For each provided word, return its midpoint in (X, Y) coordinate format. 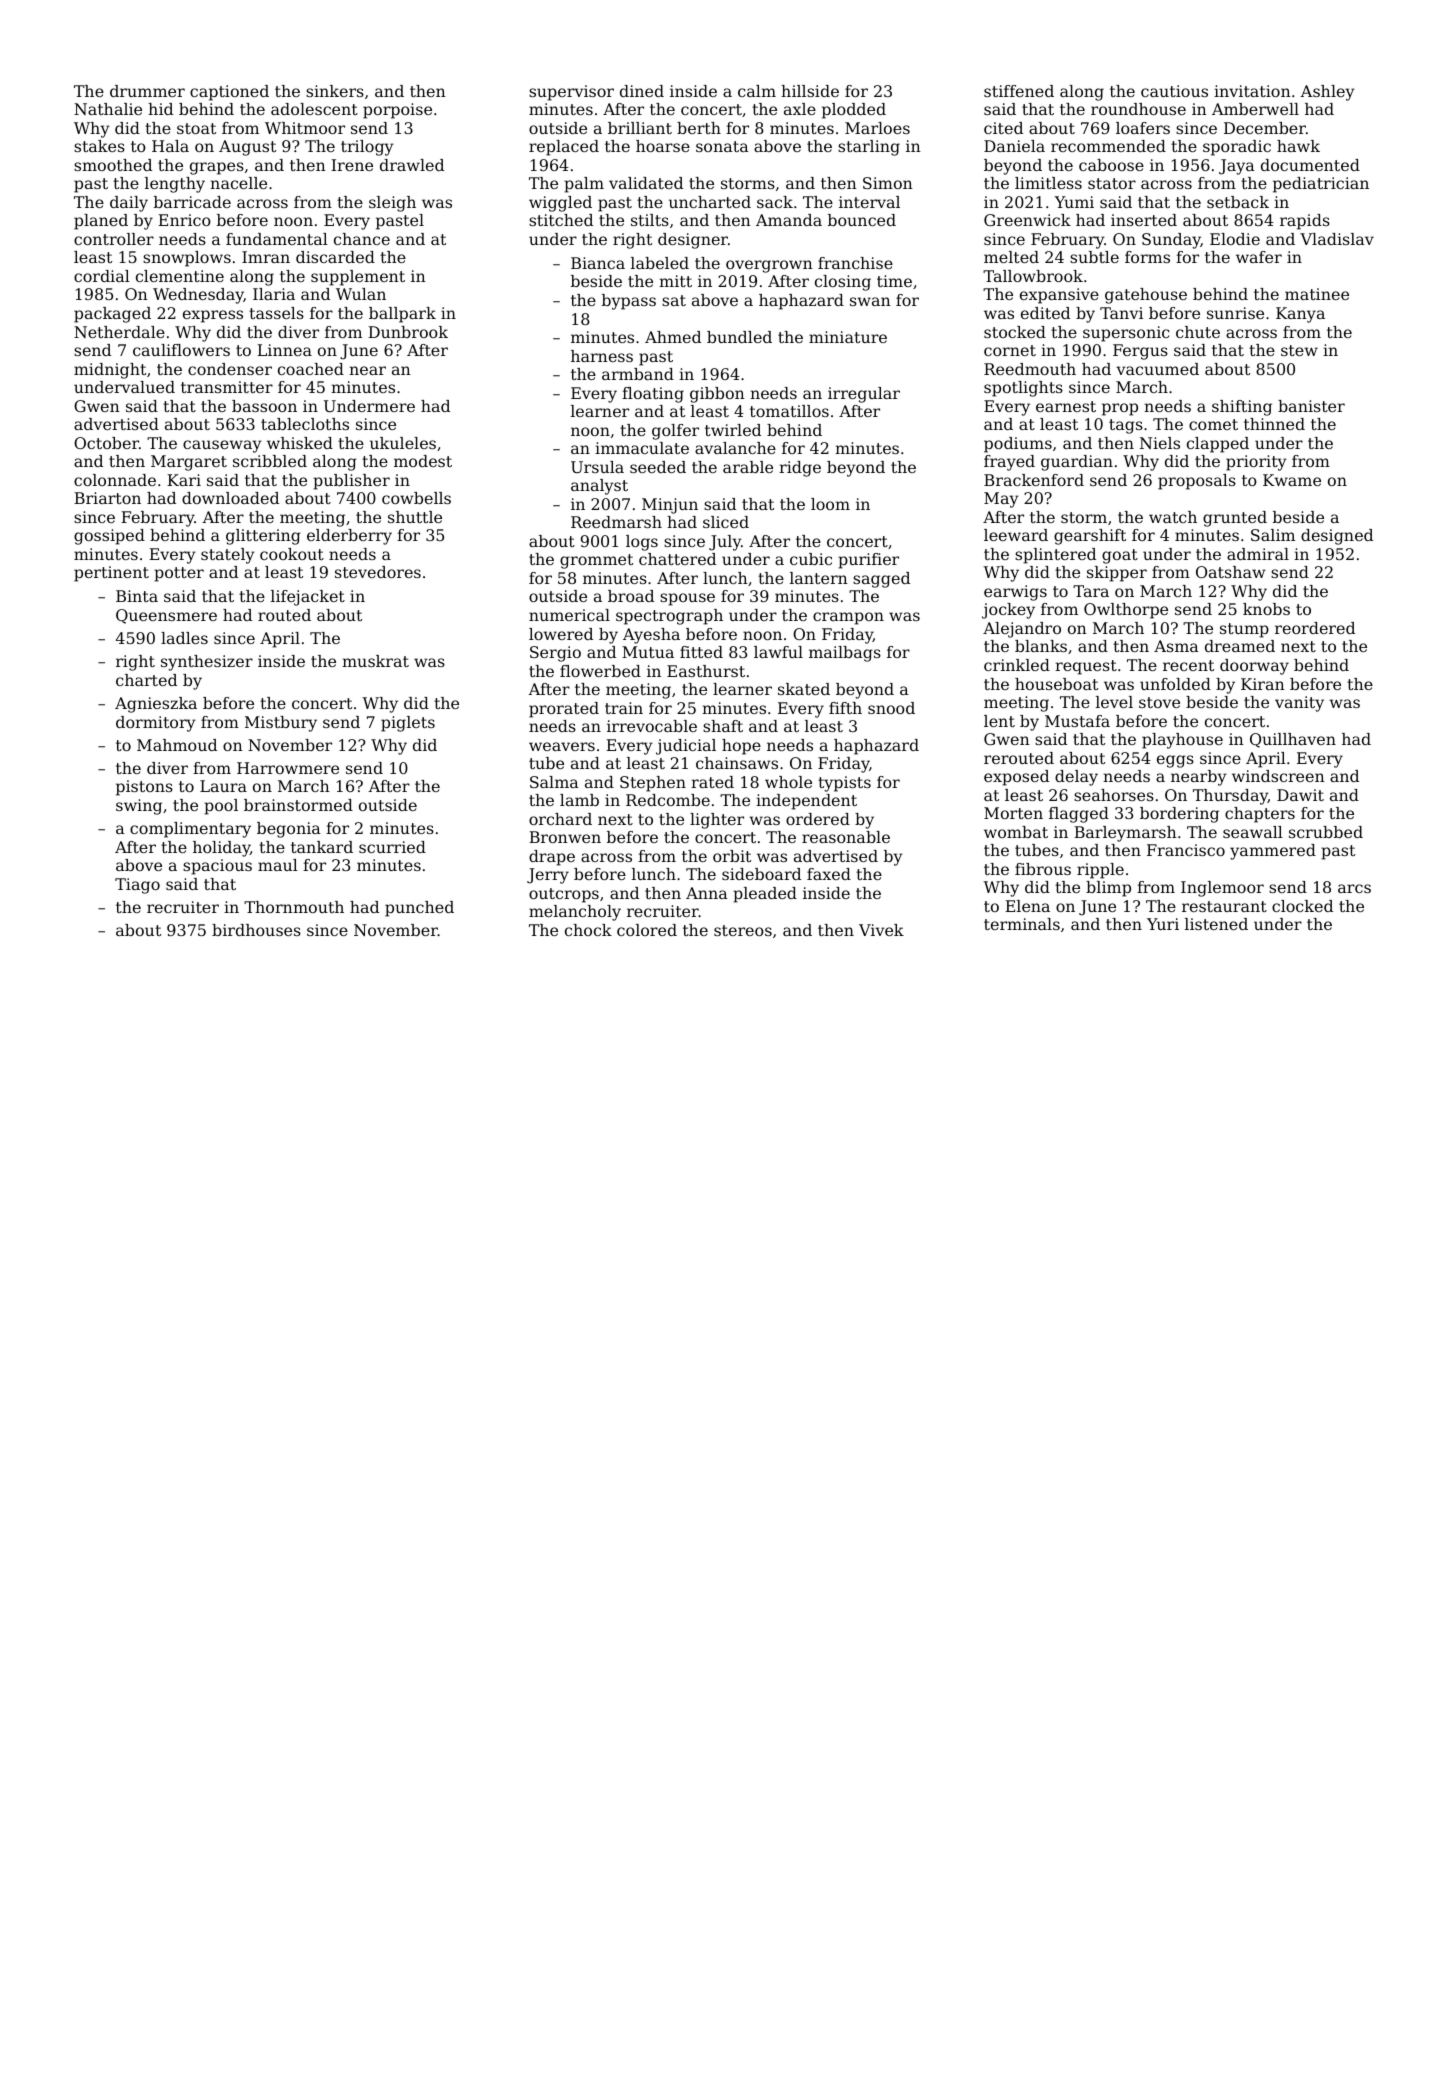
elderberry (349, 537)
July (725, 543)
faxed (829, 874)
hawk (1298, 146)
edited (1045, 313)
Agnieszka (156, 705)
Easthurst (706, 671)
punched (419, 909)
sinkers (335, 91)
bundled (739, 337)
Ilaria (274, 294)
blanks (1041, 646)
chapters (1260, 815)
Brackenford (1034, 480)
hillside (810, 91)
